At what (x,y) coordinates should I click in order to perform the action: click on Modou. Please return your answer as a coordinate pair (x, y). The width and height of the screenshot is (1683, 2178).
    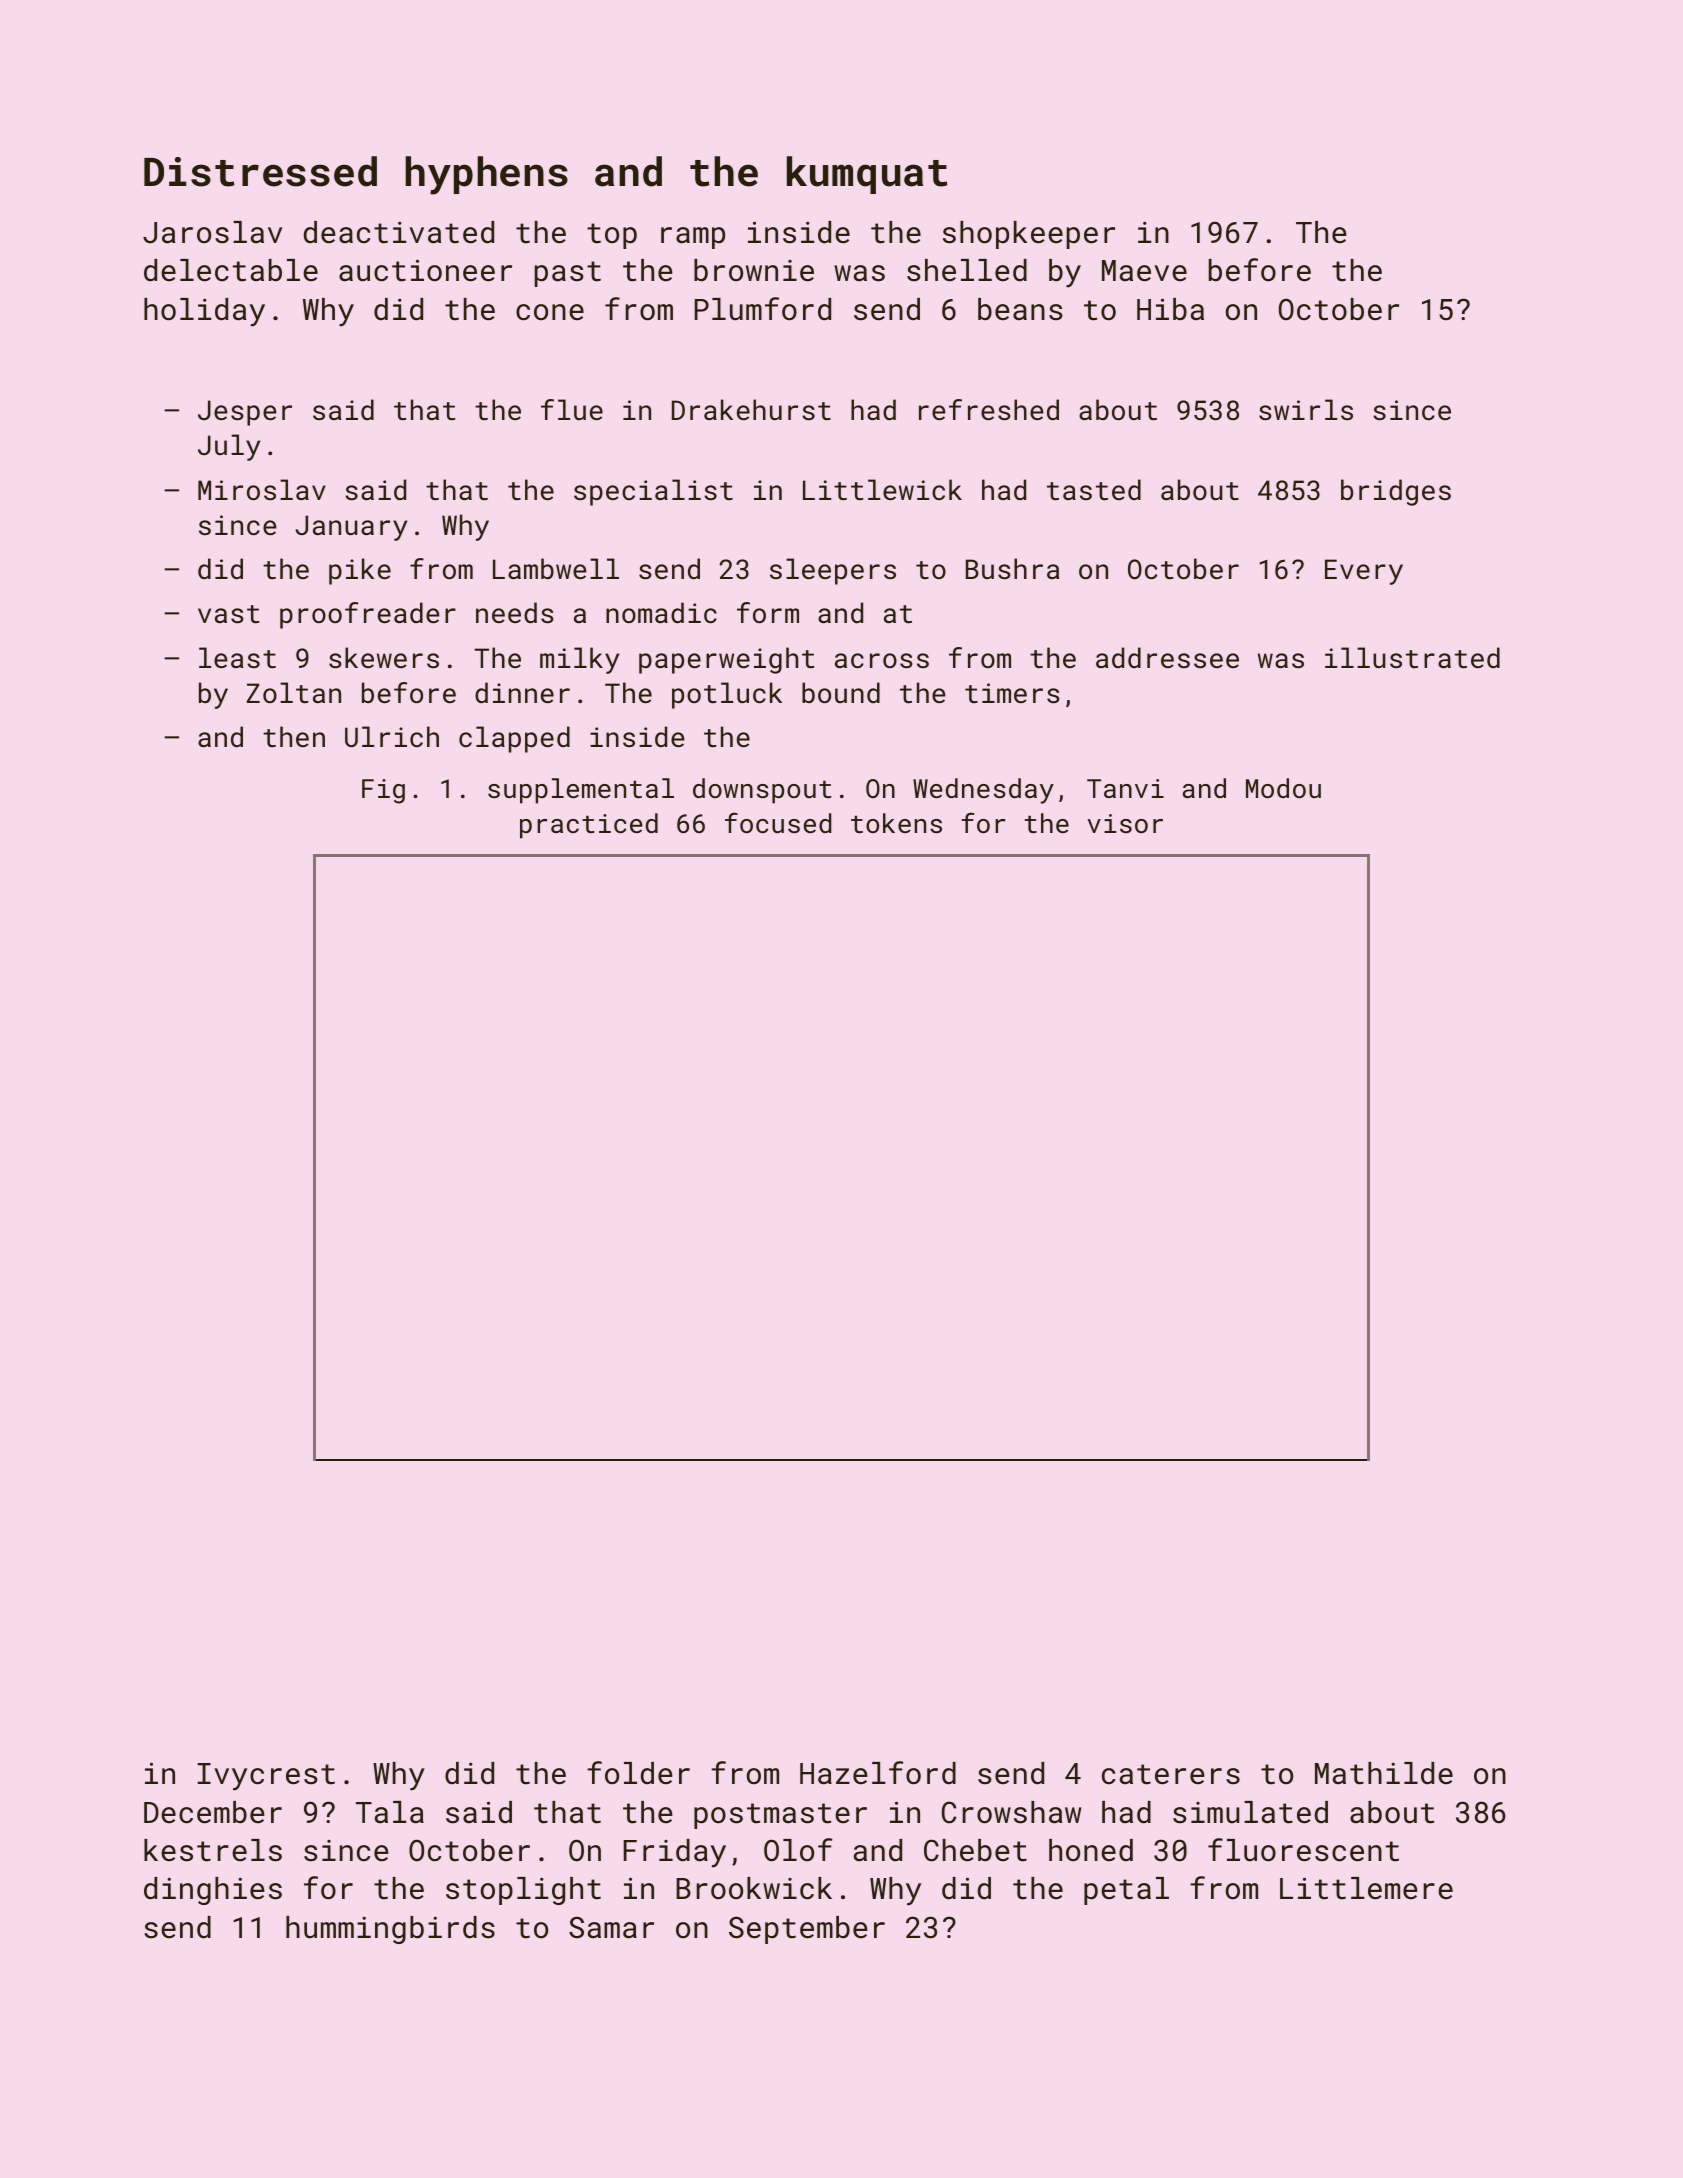
    Looking at the image, I should click on (1283, 788).
